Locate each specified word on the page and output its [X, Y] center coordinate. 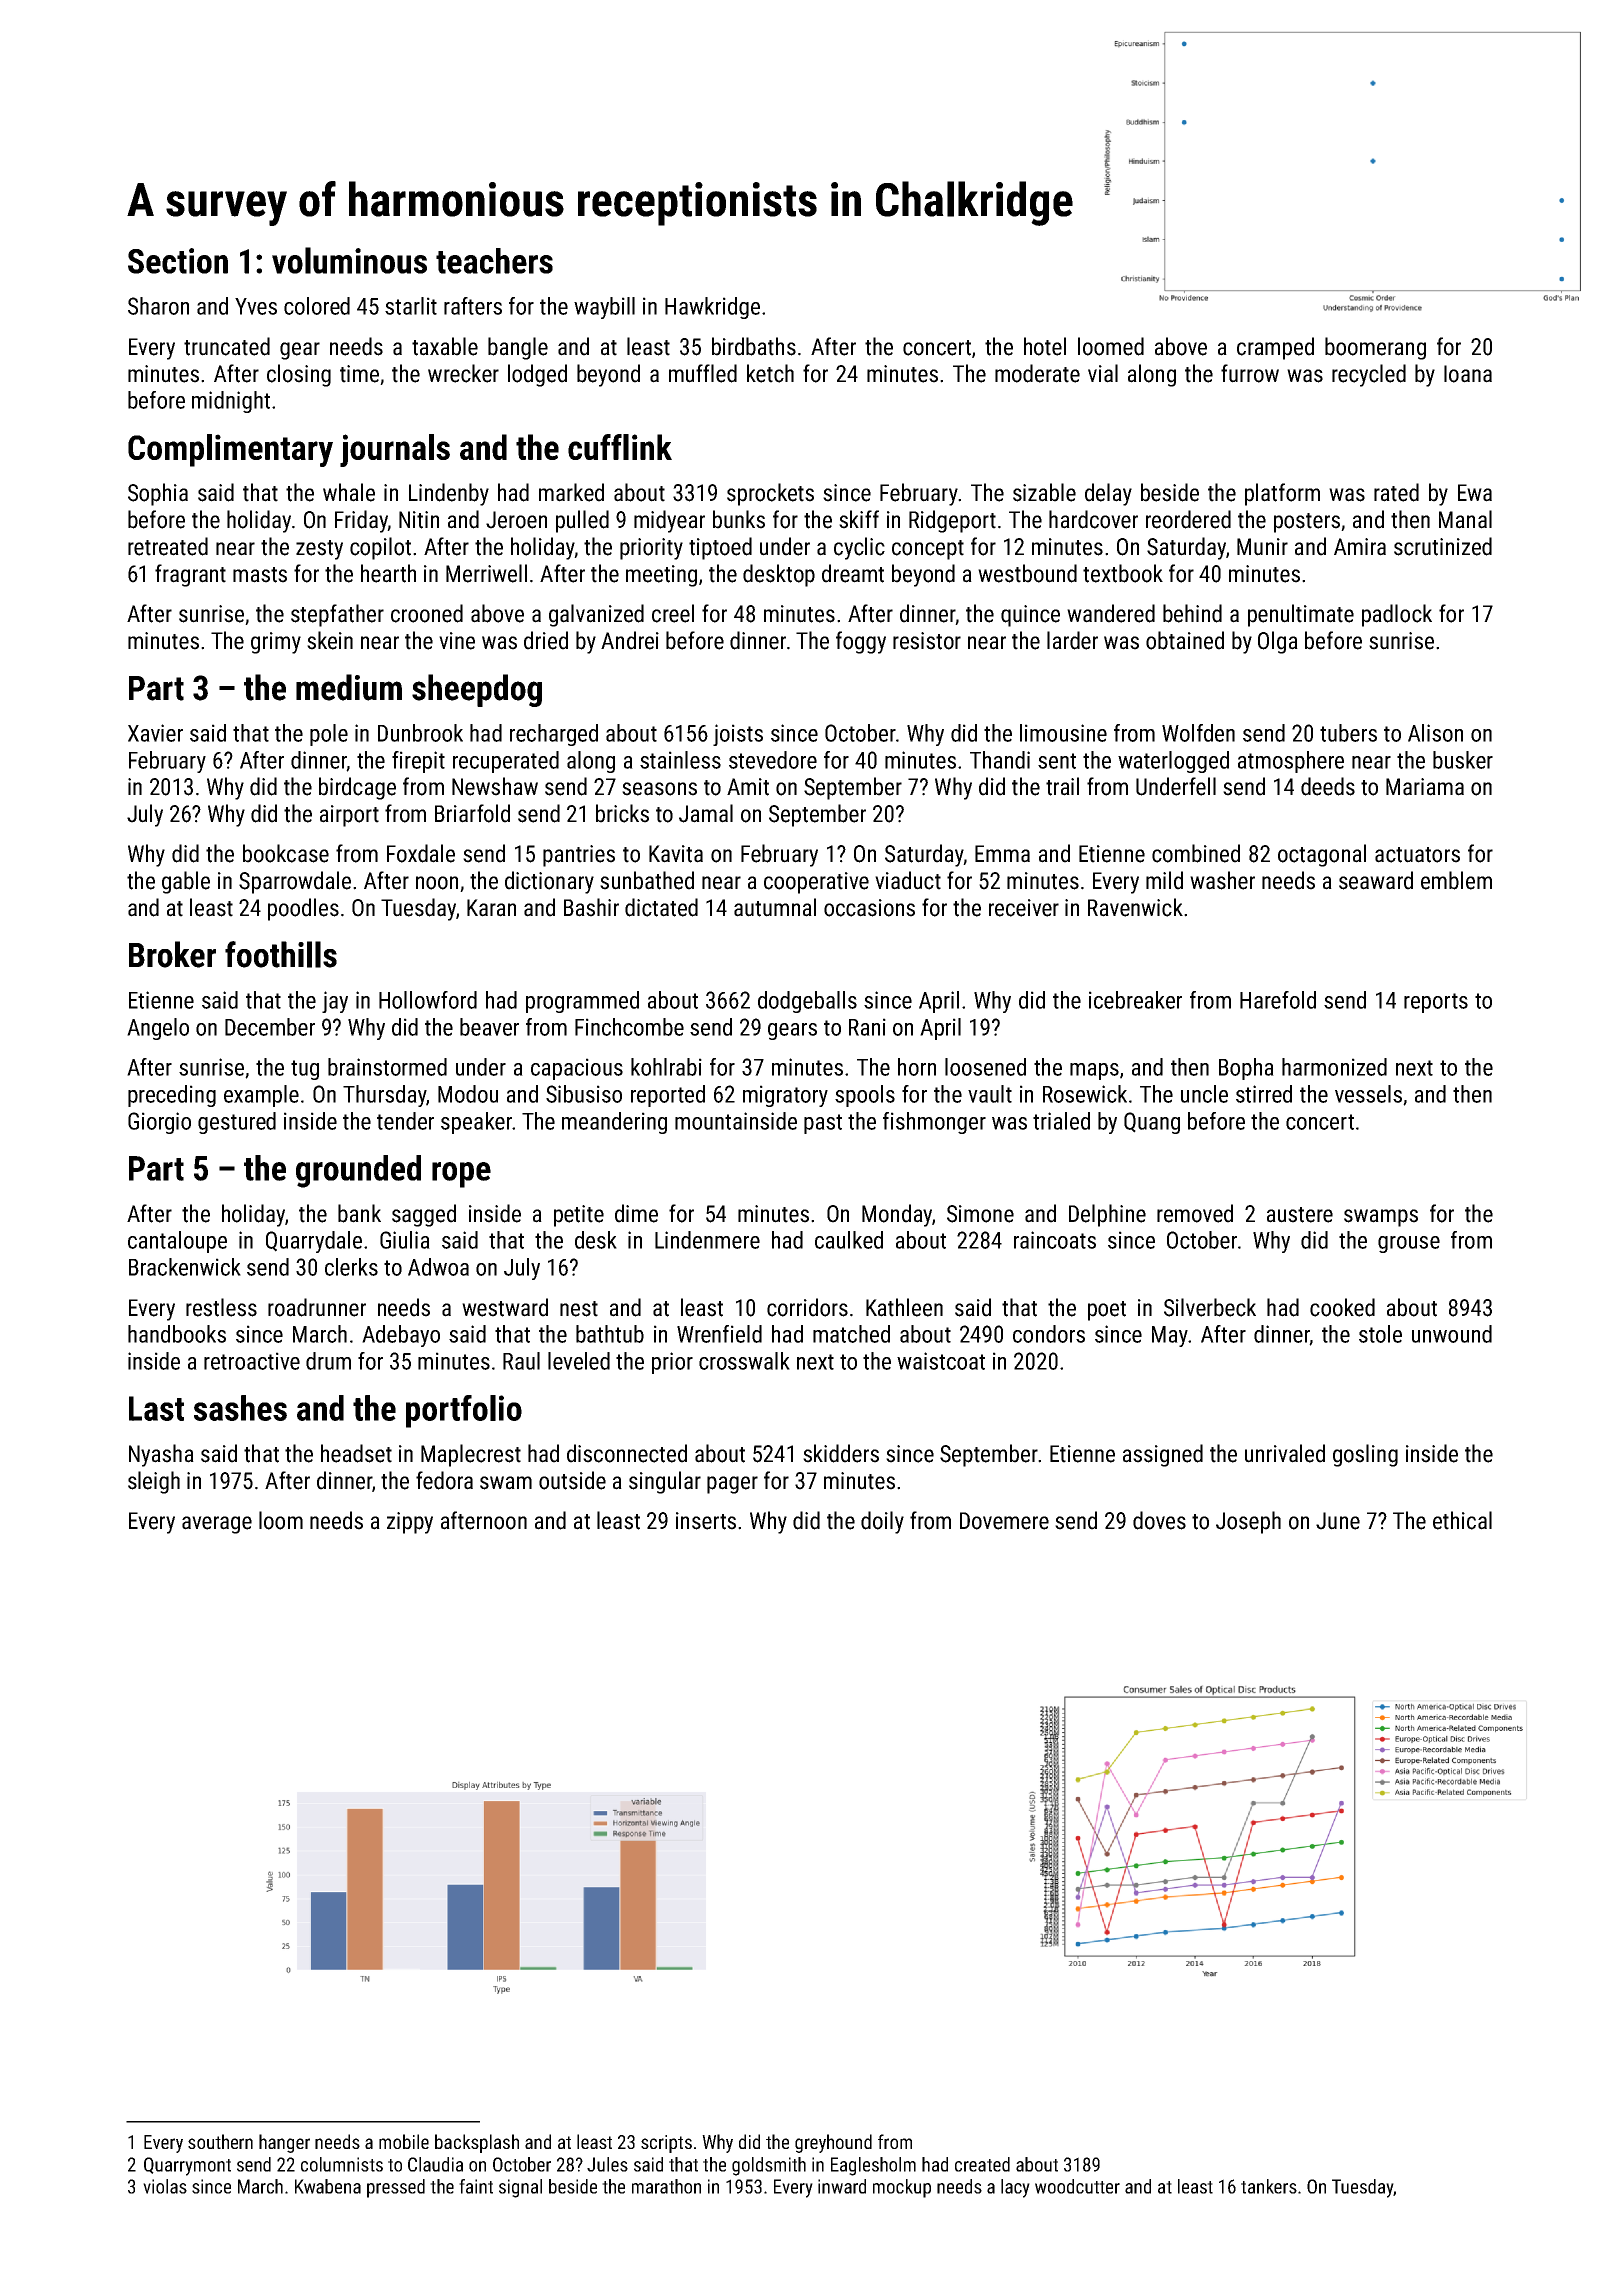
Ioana [1468, 374]
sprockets [770, 494]
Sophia [158, 494]
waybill [604, 308]
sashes [240, 1408]
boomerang [1375, 348]
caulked [849, 1240]
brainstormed [387, 1067]
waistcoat [941, 1361]
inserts [706, 1521]
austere [1300, 1215]
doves [1159, 1520]
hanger [284, 2143]
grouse [1409, 1244]
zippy [410, 1523]
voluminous [349, 260]
